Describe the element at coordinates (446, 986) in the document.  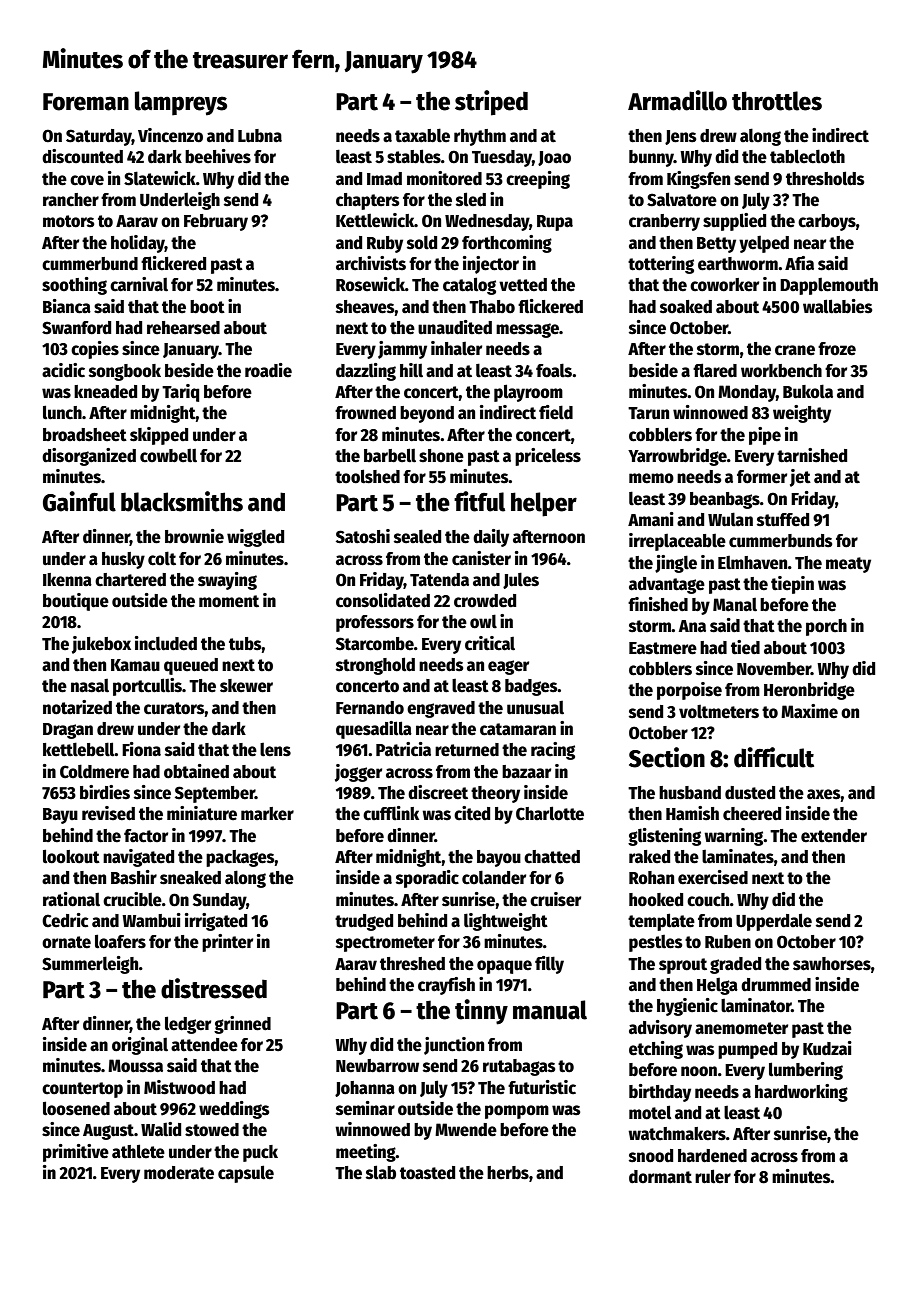
I see `crayfish` at that location.
